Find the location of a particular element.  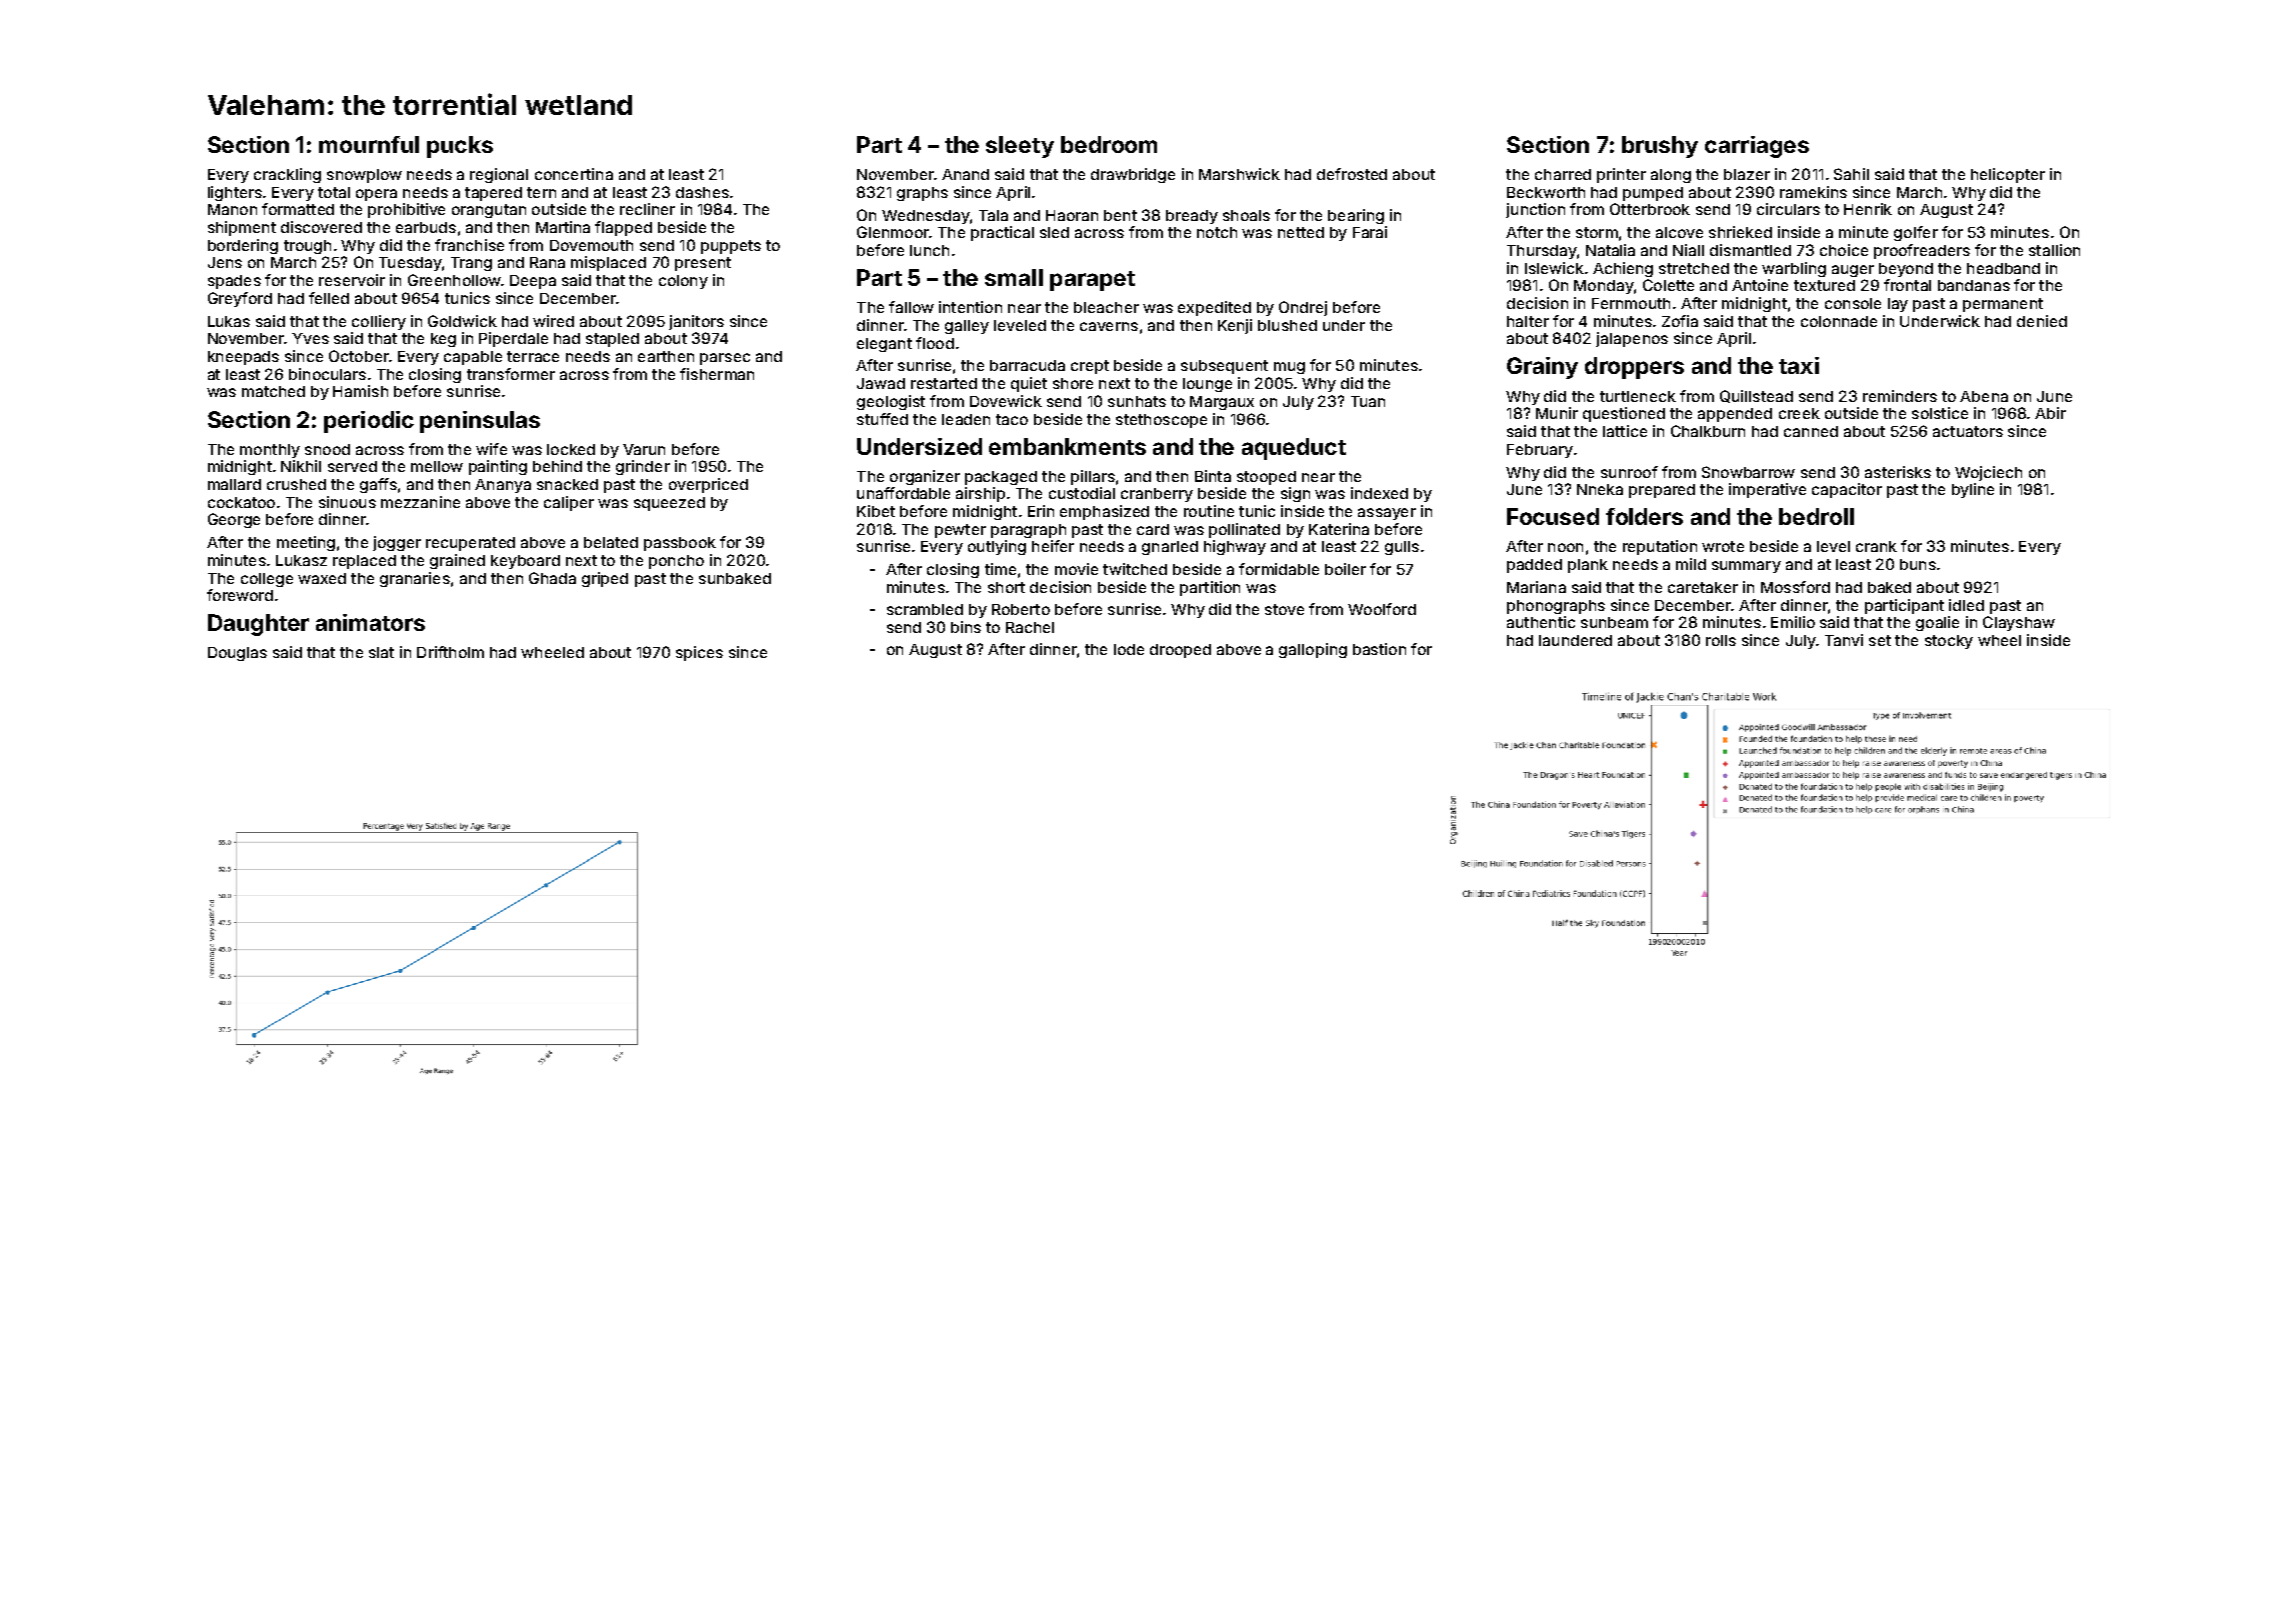

intention is located at coordinates (970, 307).
